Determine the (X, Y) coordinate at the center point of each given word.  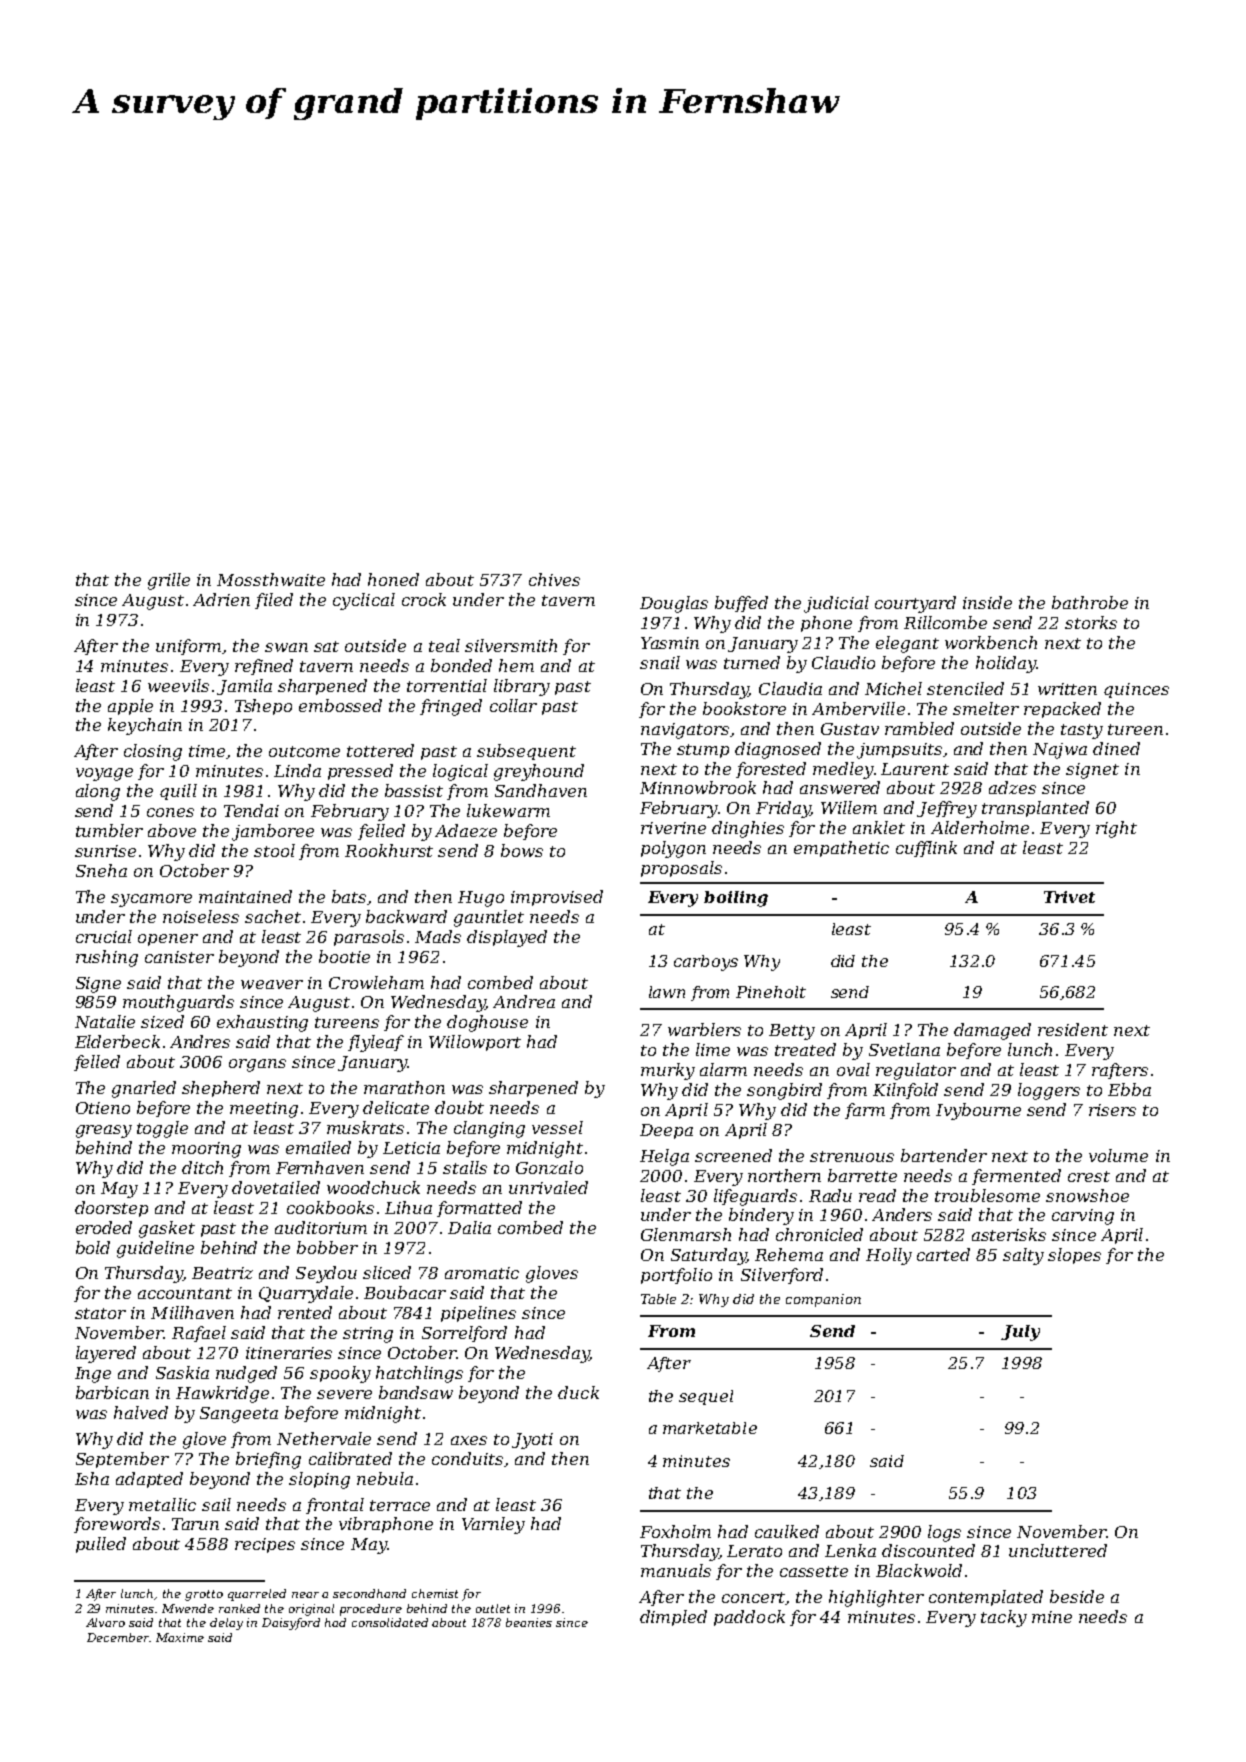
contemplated (986, 1598)
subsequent (526, 752)
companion (823, 1300)
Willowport (475, 1043)
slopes (1074, 1256)
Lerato (754, 1551)
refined (264, 667)
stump (703, 751)
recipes (265, 1545)
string (368, 1335)
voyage (104, 774)
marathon (404, 1087)
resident (1073, 1029)
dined (1116, 748)
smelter (986, 708)
